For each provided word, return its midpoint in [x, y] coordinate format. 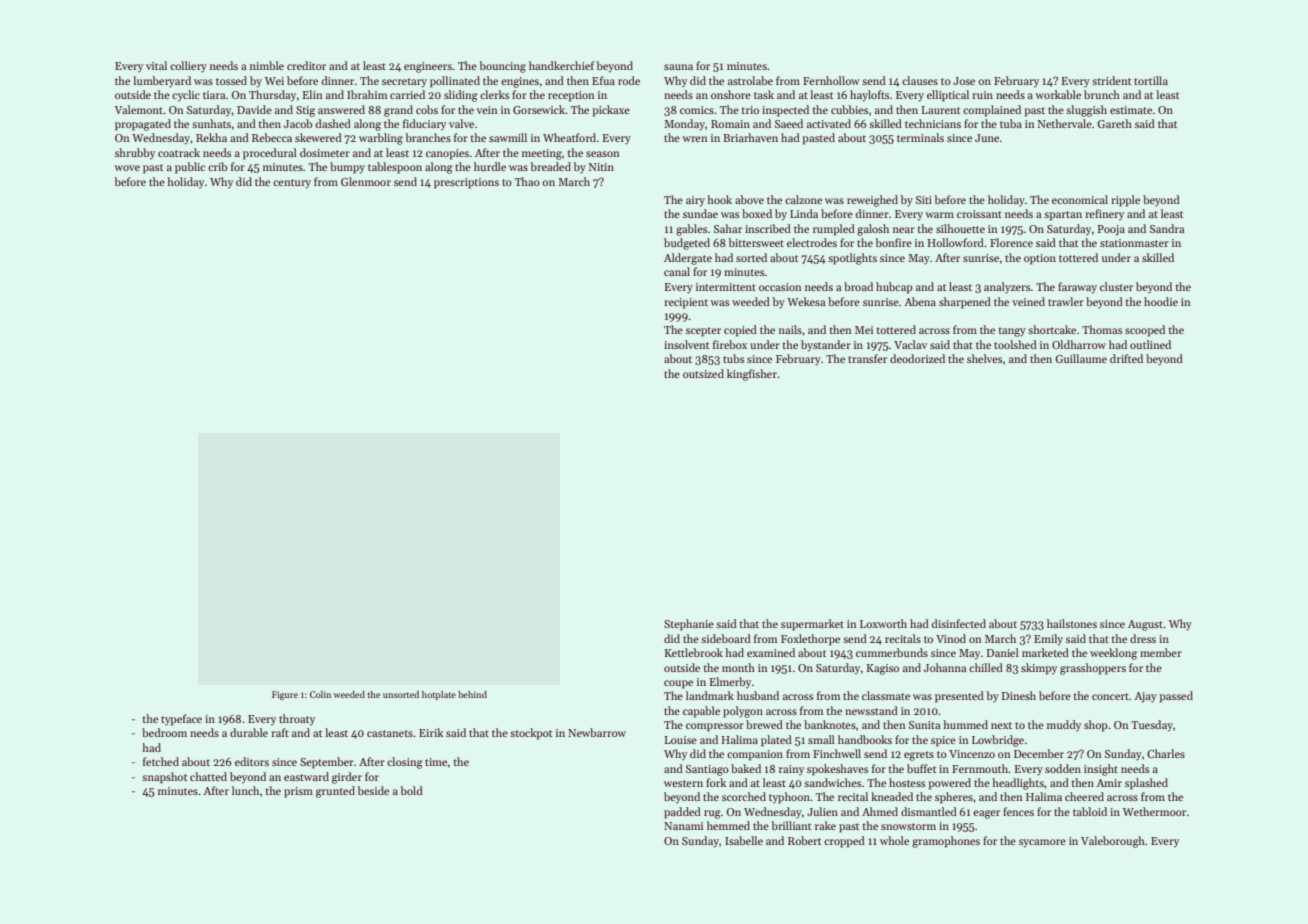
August [1145, 625]
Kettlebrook [693, 652]
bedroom [164, 732]
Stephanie [689, 625]
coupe [678, 684]
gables [691, 230]
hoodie [1161, 301]
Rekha [211, 137]
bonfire [893, 242]
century [292, 184]
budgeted [687, 244]
